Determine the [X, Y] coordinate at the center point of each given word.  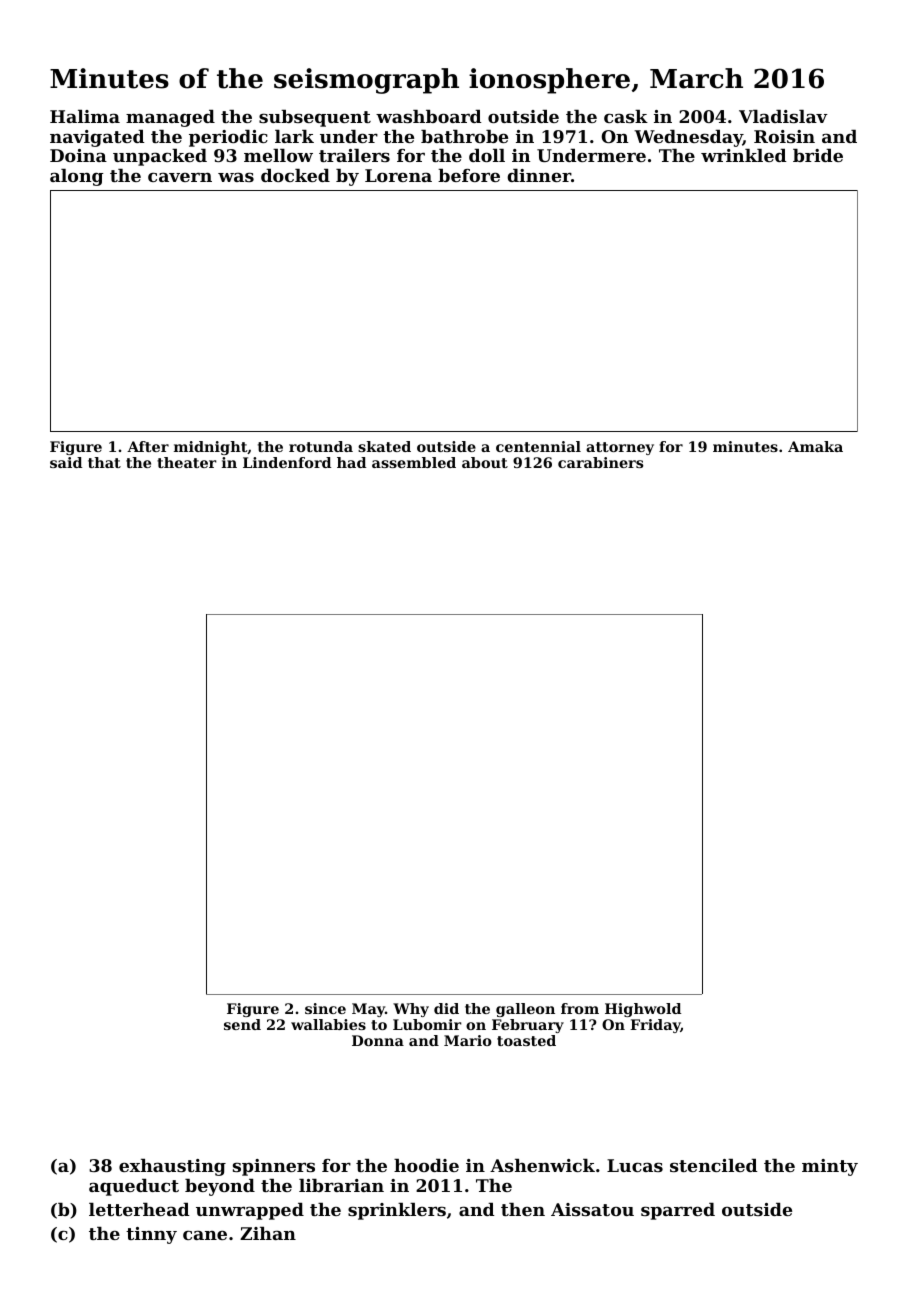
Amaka [815, 446]
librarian [341, 1185]
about [485, 462]
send [242, 1024]
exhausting [172, 1167]
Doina [78, 155]
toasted [526, 1040]
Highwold [643, 1010]
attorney [620, 448]
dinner [539, 175]
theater [187, 462]
